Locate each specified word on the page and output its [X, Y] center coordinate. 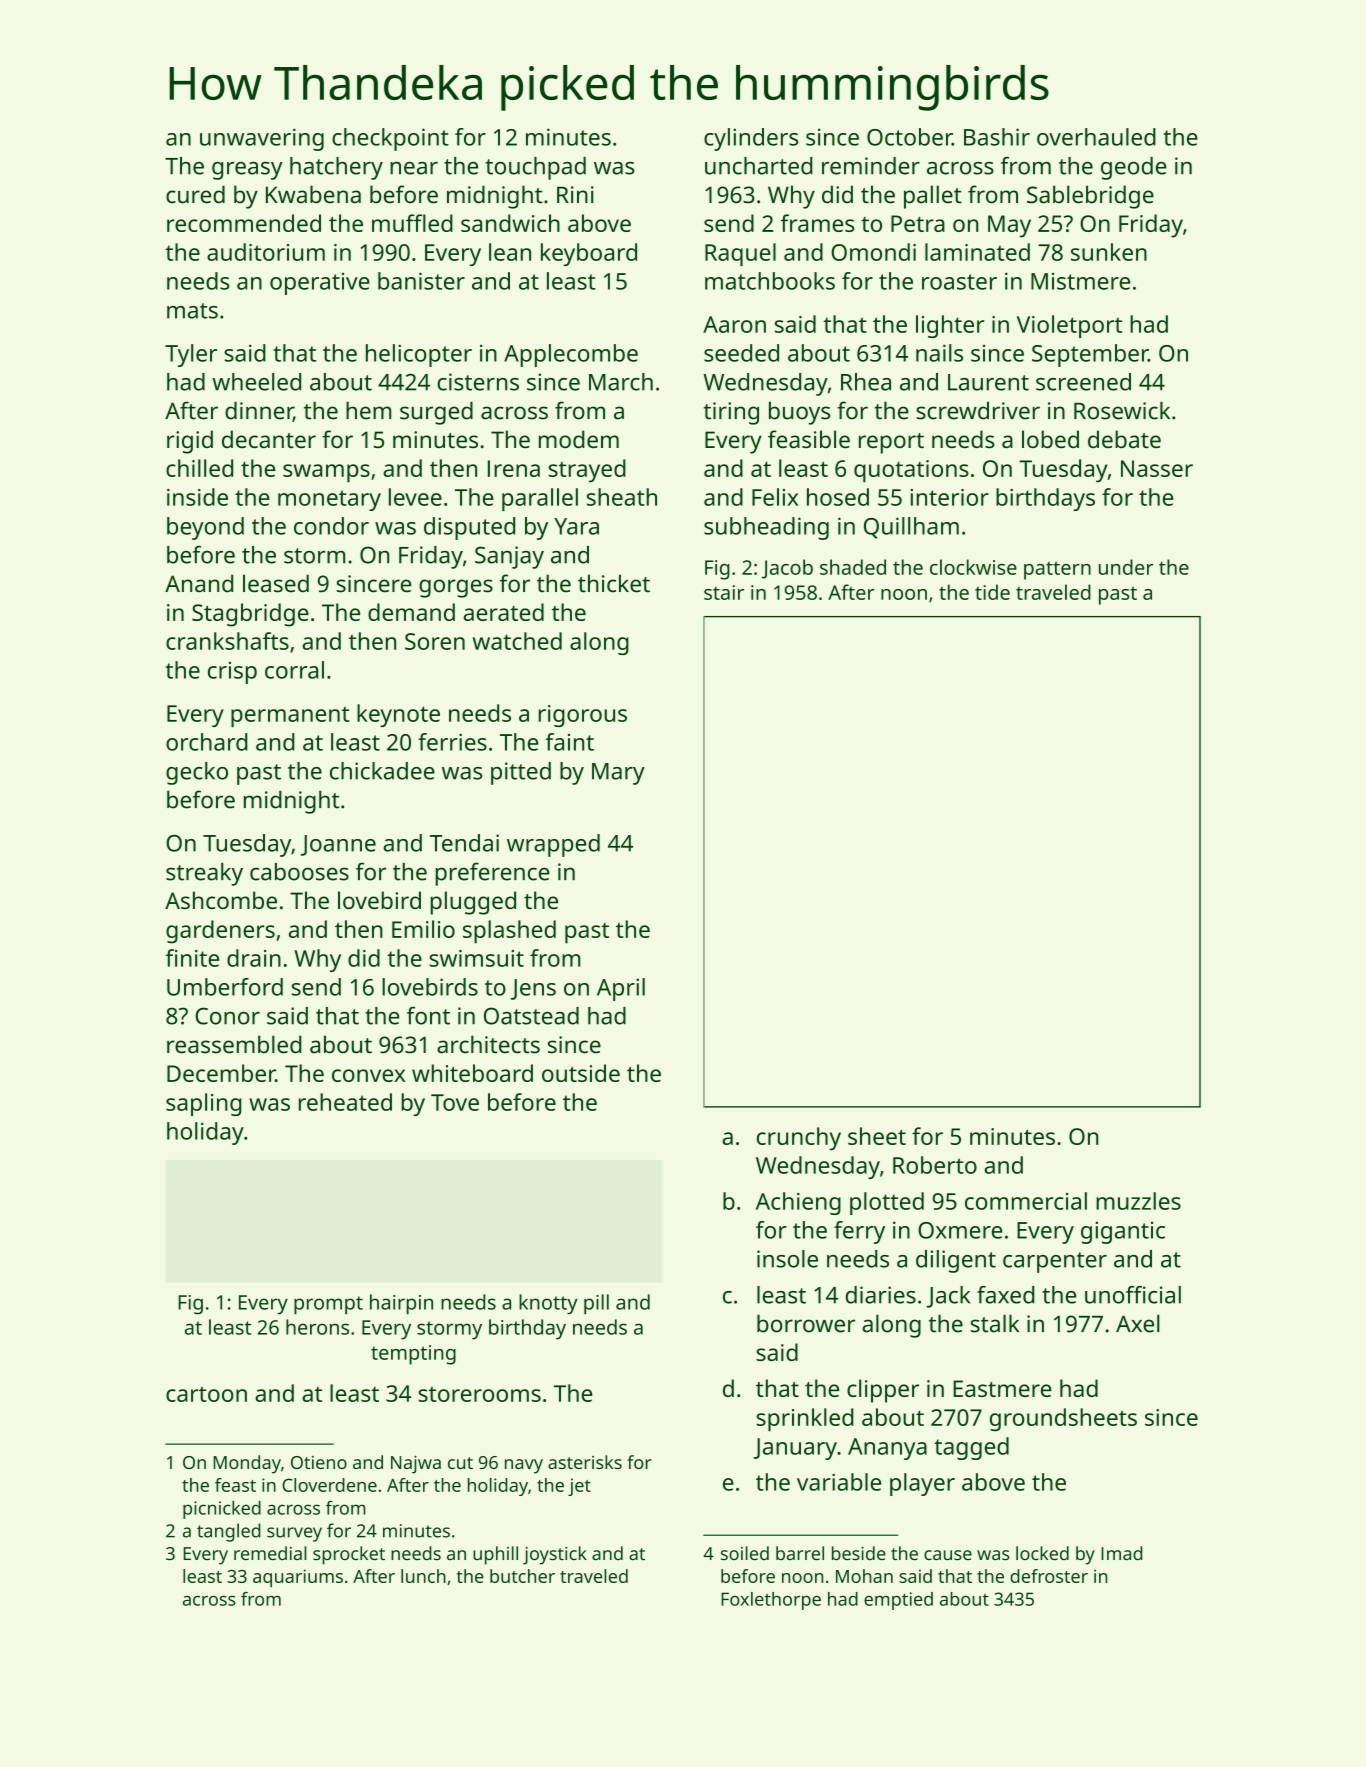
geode [1134, 168]
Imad [1121, 1553]
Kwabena [313, 194]
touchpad [536, 168]
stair [724, 592]
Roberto [935, 1165]
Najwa [416, 1464]
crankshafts [227, 641]
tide [992, 592]
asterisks [585, 1462]
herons [317, 1327]
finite [192, 958]
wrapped [553, 845]
